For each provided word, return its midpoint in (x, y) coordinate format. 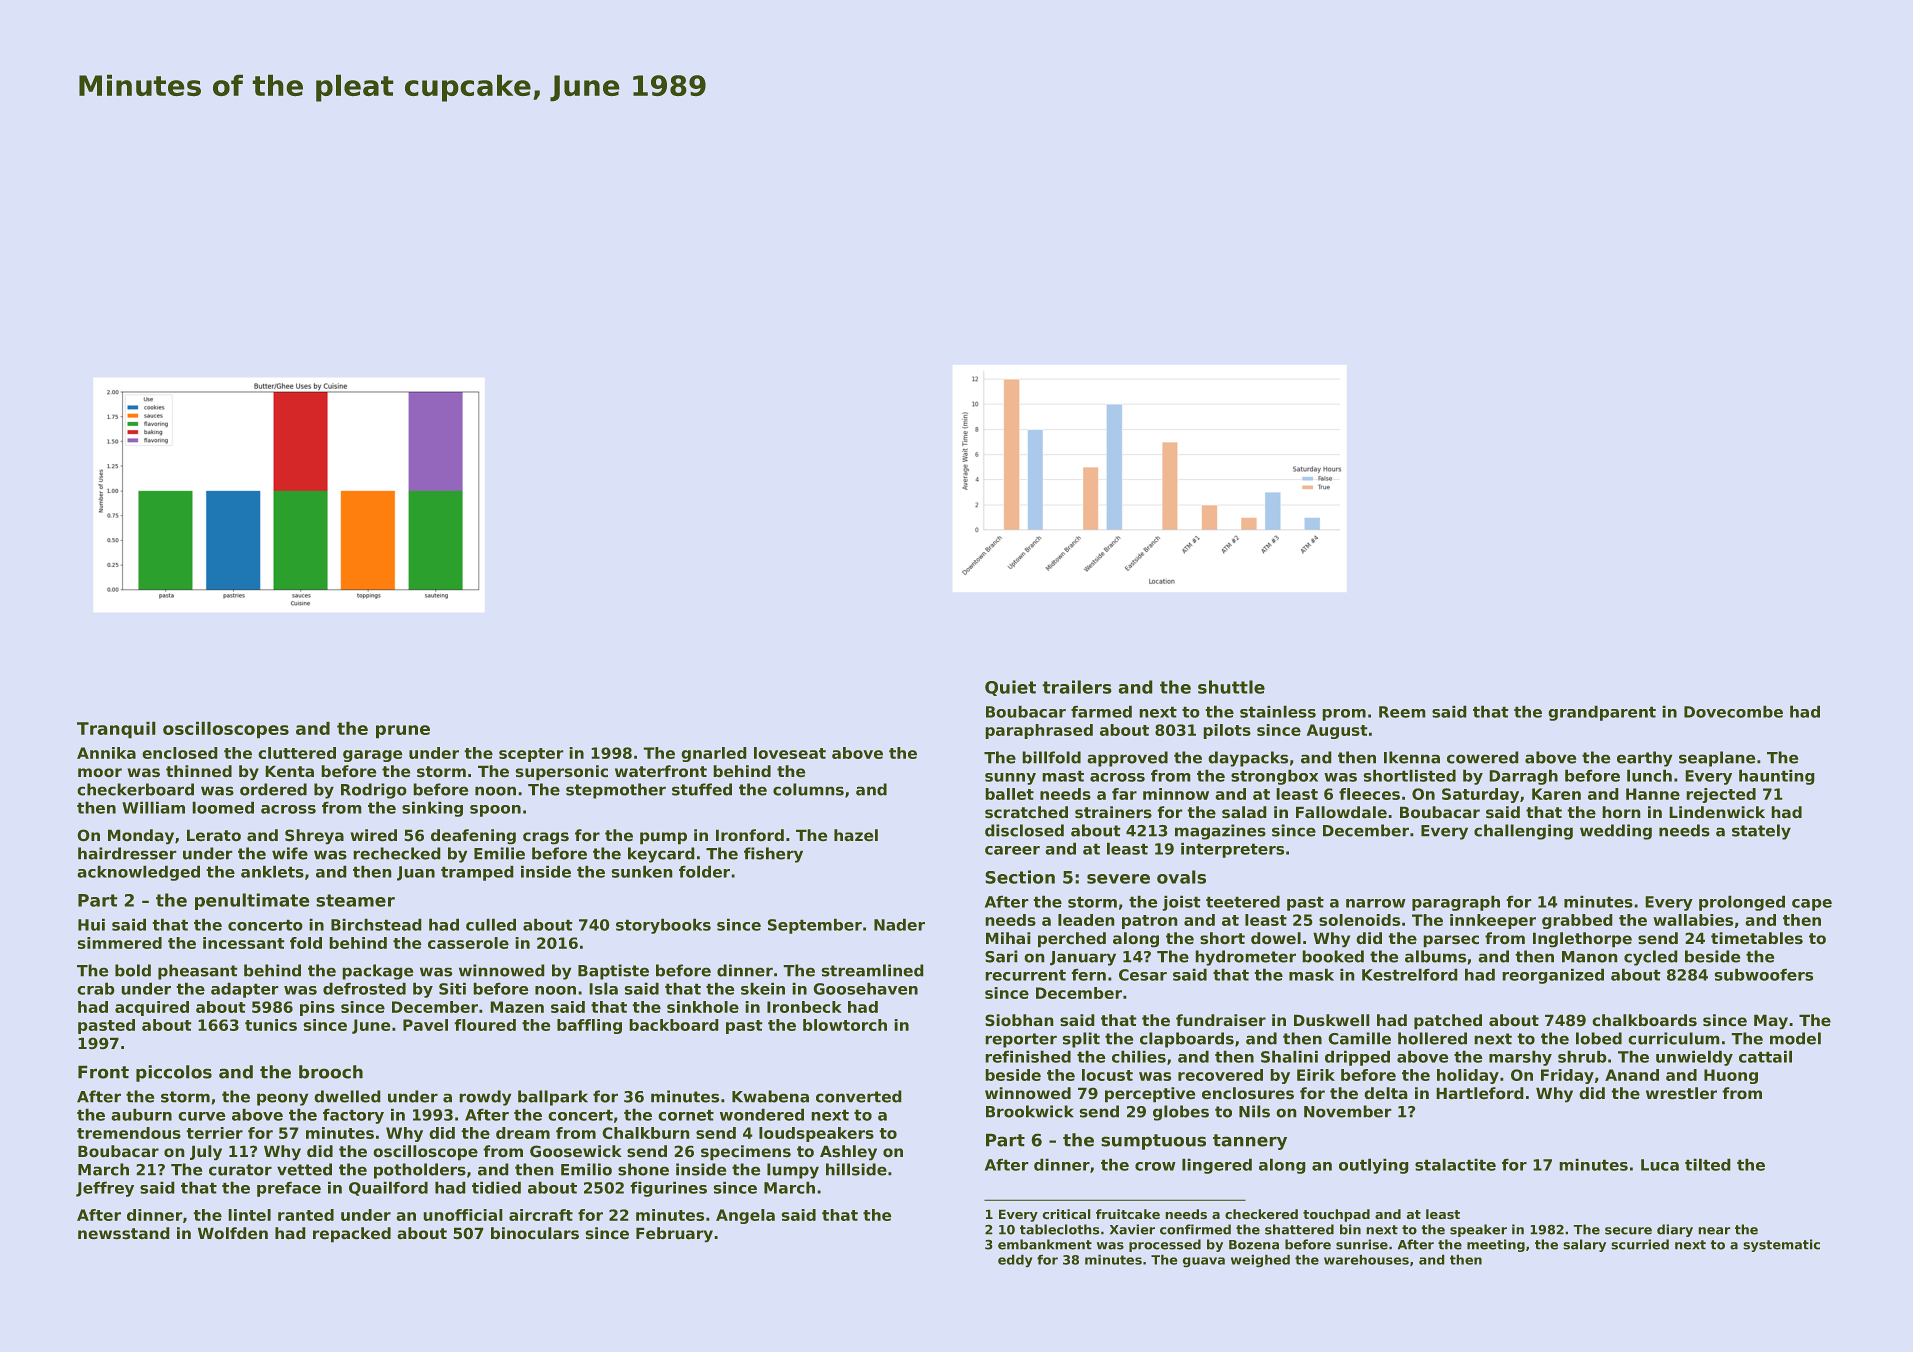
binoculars (535, 1233)
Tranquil (116, 730)
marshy (1520, 1058)
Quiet (1010, 688)
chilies (1139, 1056)
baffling (589, 1026)
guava (1204, 1262)
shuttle (1231, 687)
